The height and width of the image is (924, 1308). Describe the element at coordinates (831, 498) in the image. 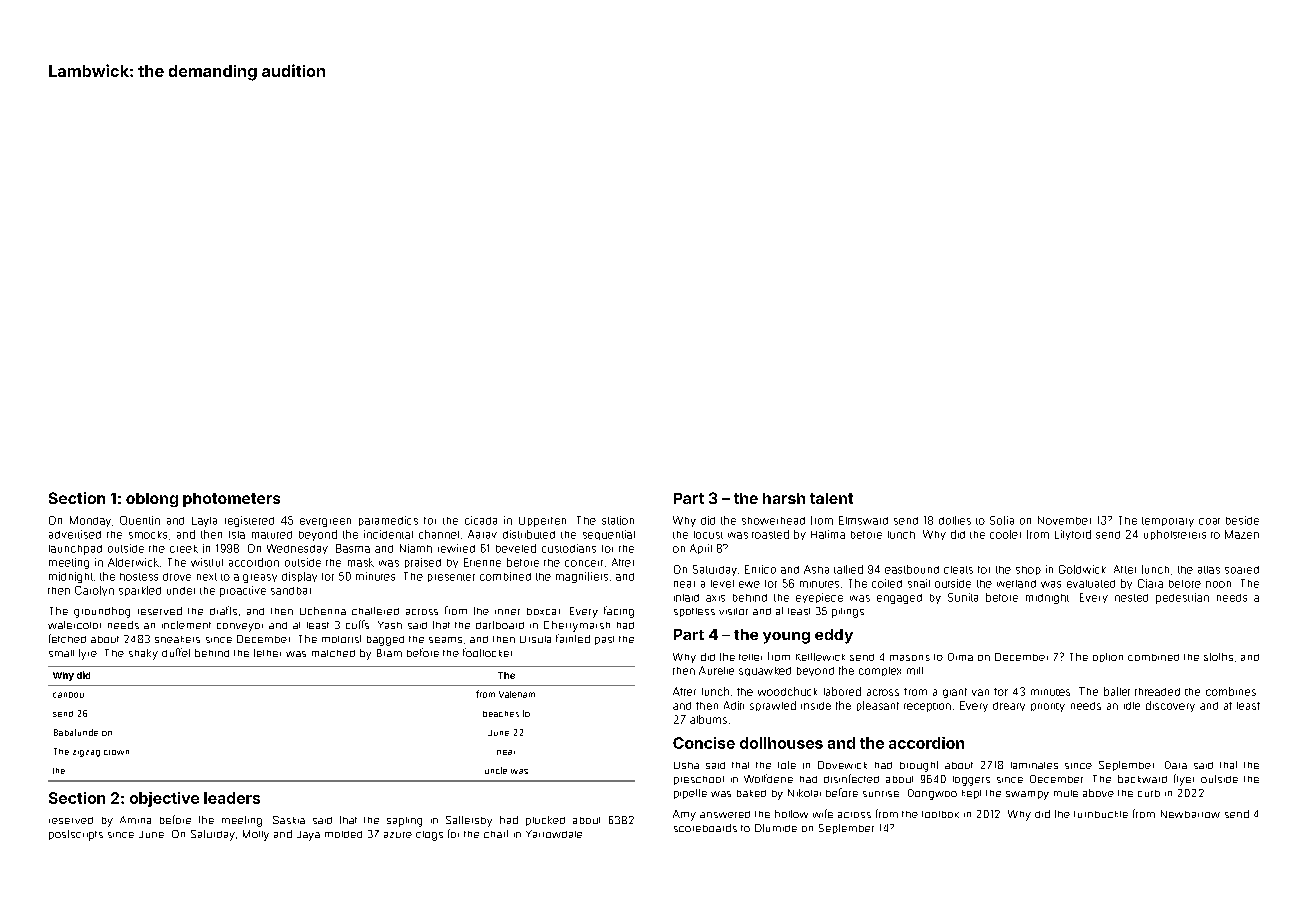

I see `talent` at that location.
